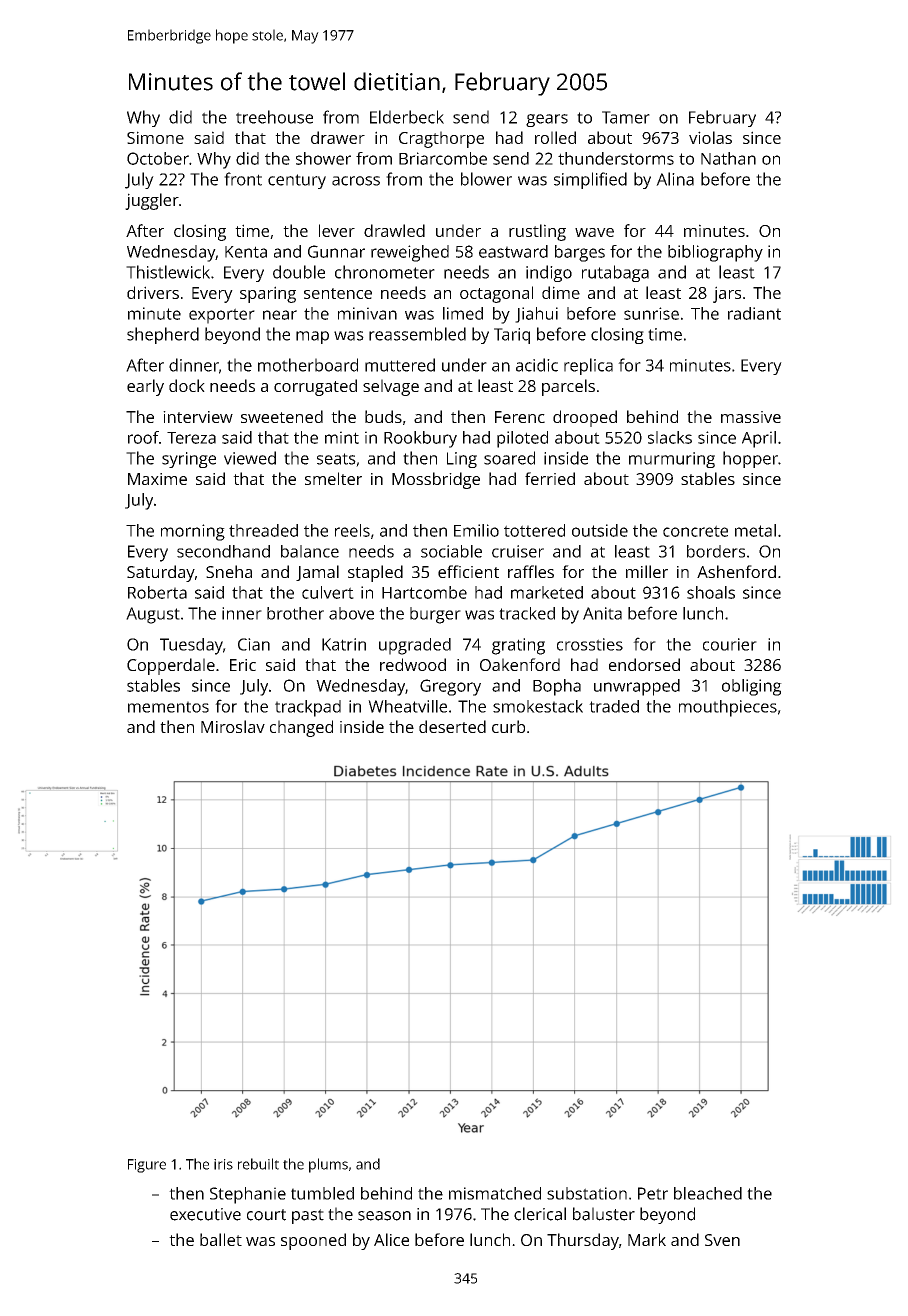 This screenshot has height=1316, width=908. What do you see at coordinates (356, 181) in the screenshot?
I see `across` at bounding box center [356, 181].
